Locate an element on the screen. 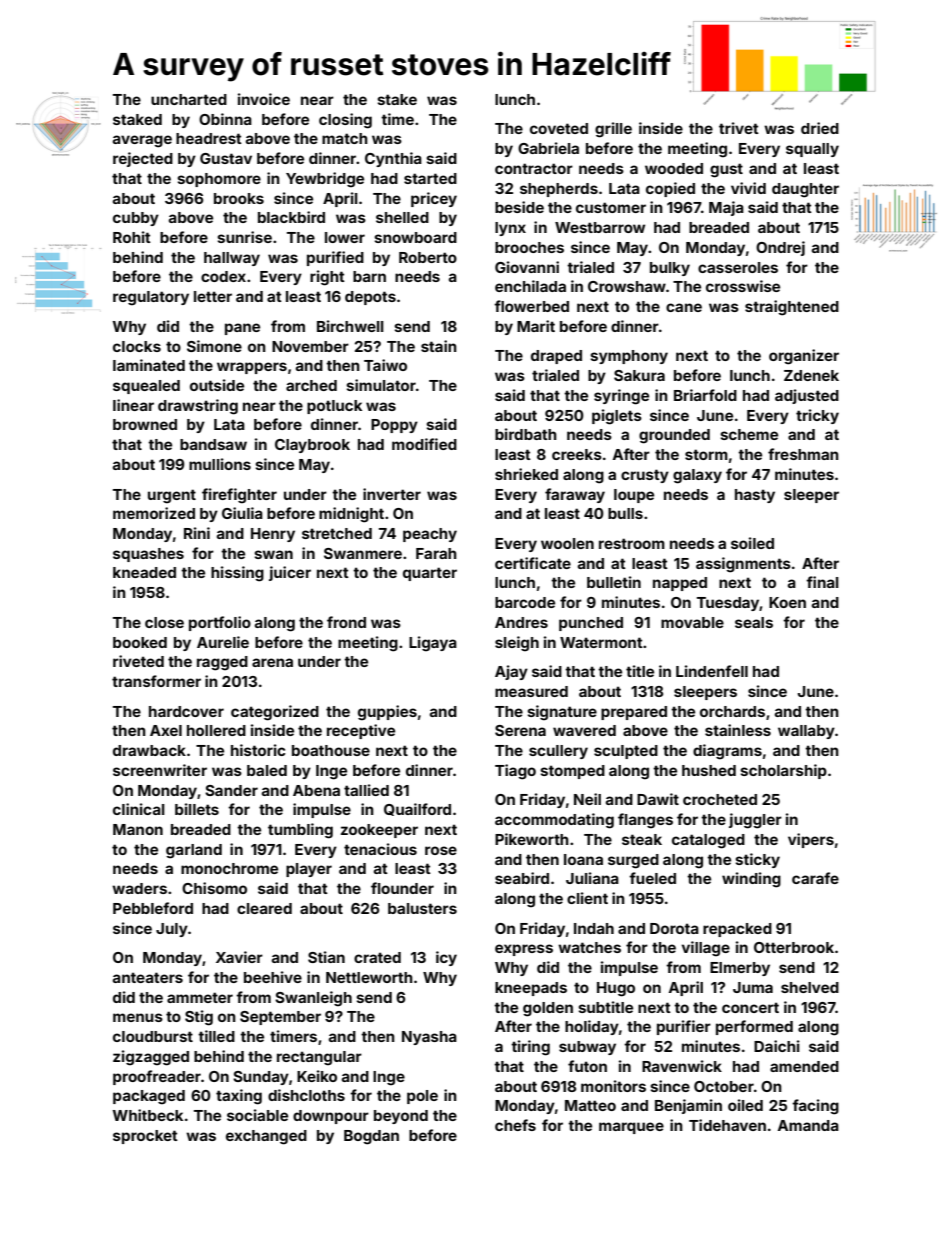 This screenshot has width=952, height=1233. Cynthia is located at coordinates (393, 159).
